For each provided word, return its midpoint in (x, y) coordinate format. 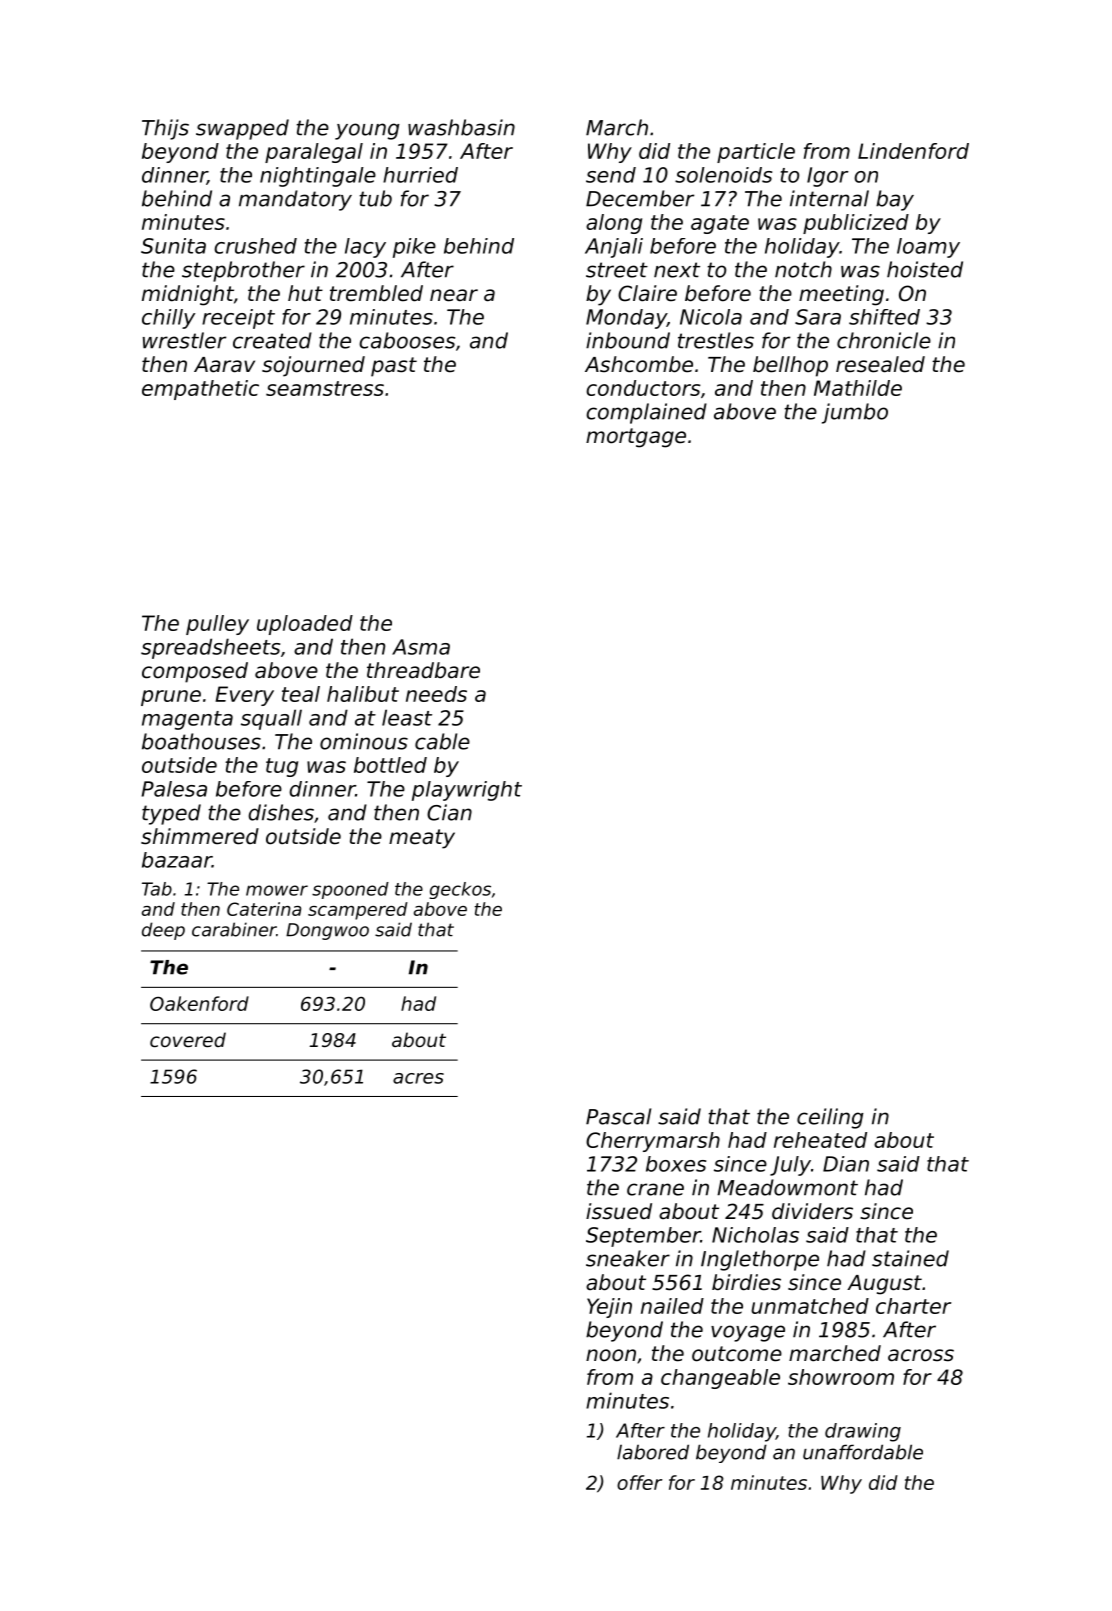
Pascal (618, 1116)
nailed (672, 1306)
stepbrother (243, 271)
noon (611, 1355)
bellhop (790, 366)
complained (646, 413)
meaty (422, 839)
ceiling (830, 1118)
